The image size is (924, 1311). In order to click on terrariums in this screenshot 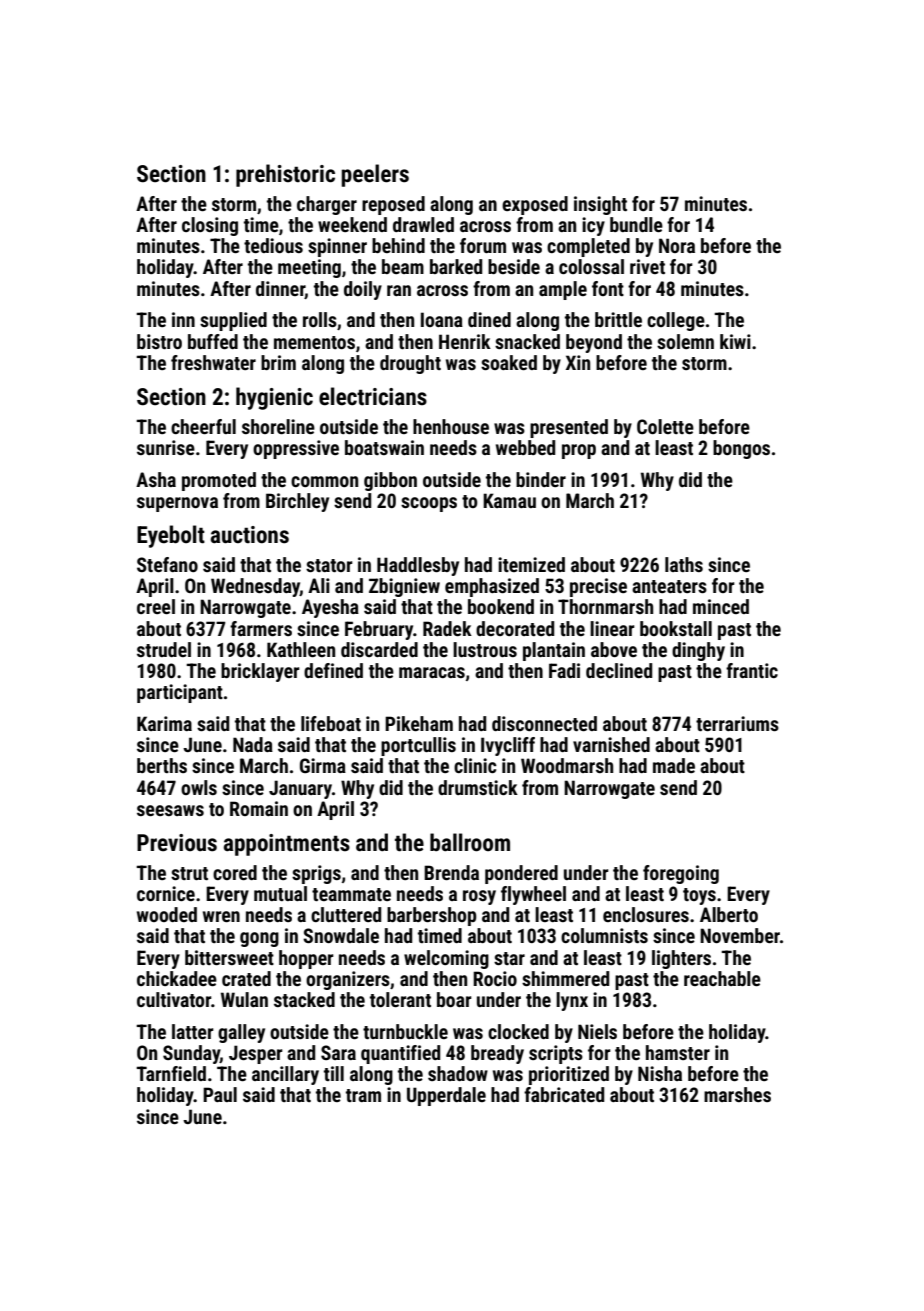, I will do `click(737, 723)`.
